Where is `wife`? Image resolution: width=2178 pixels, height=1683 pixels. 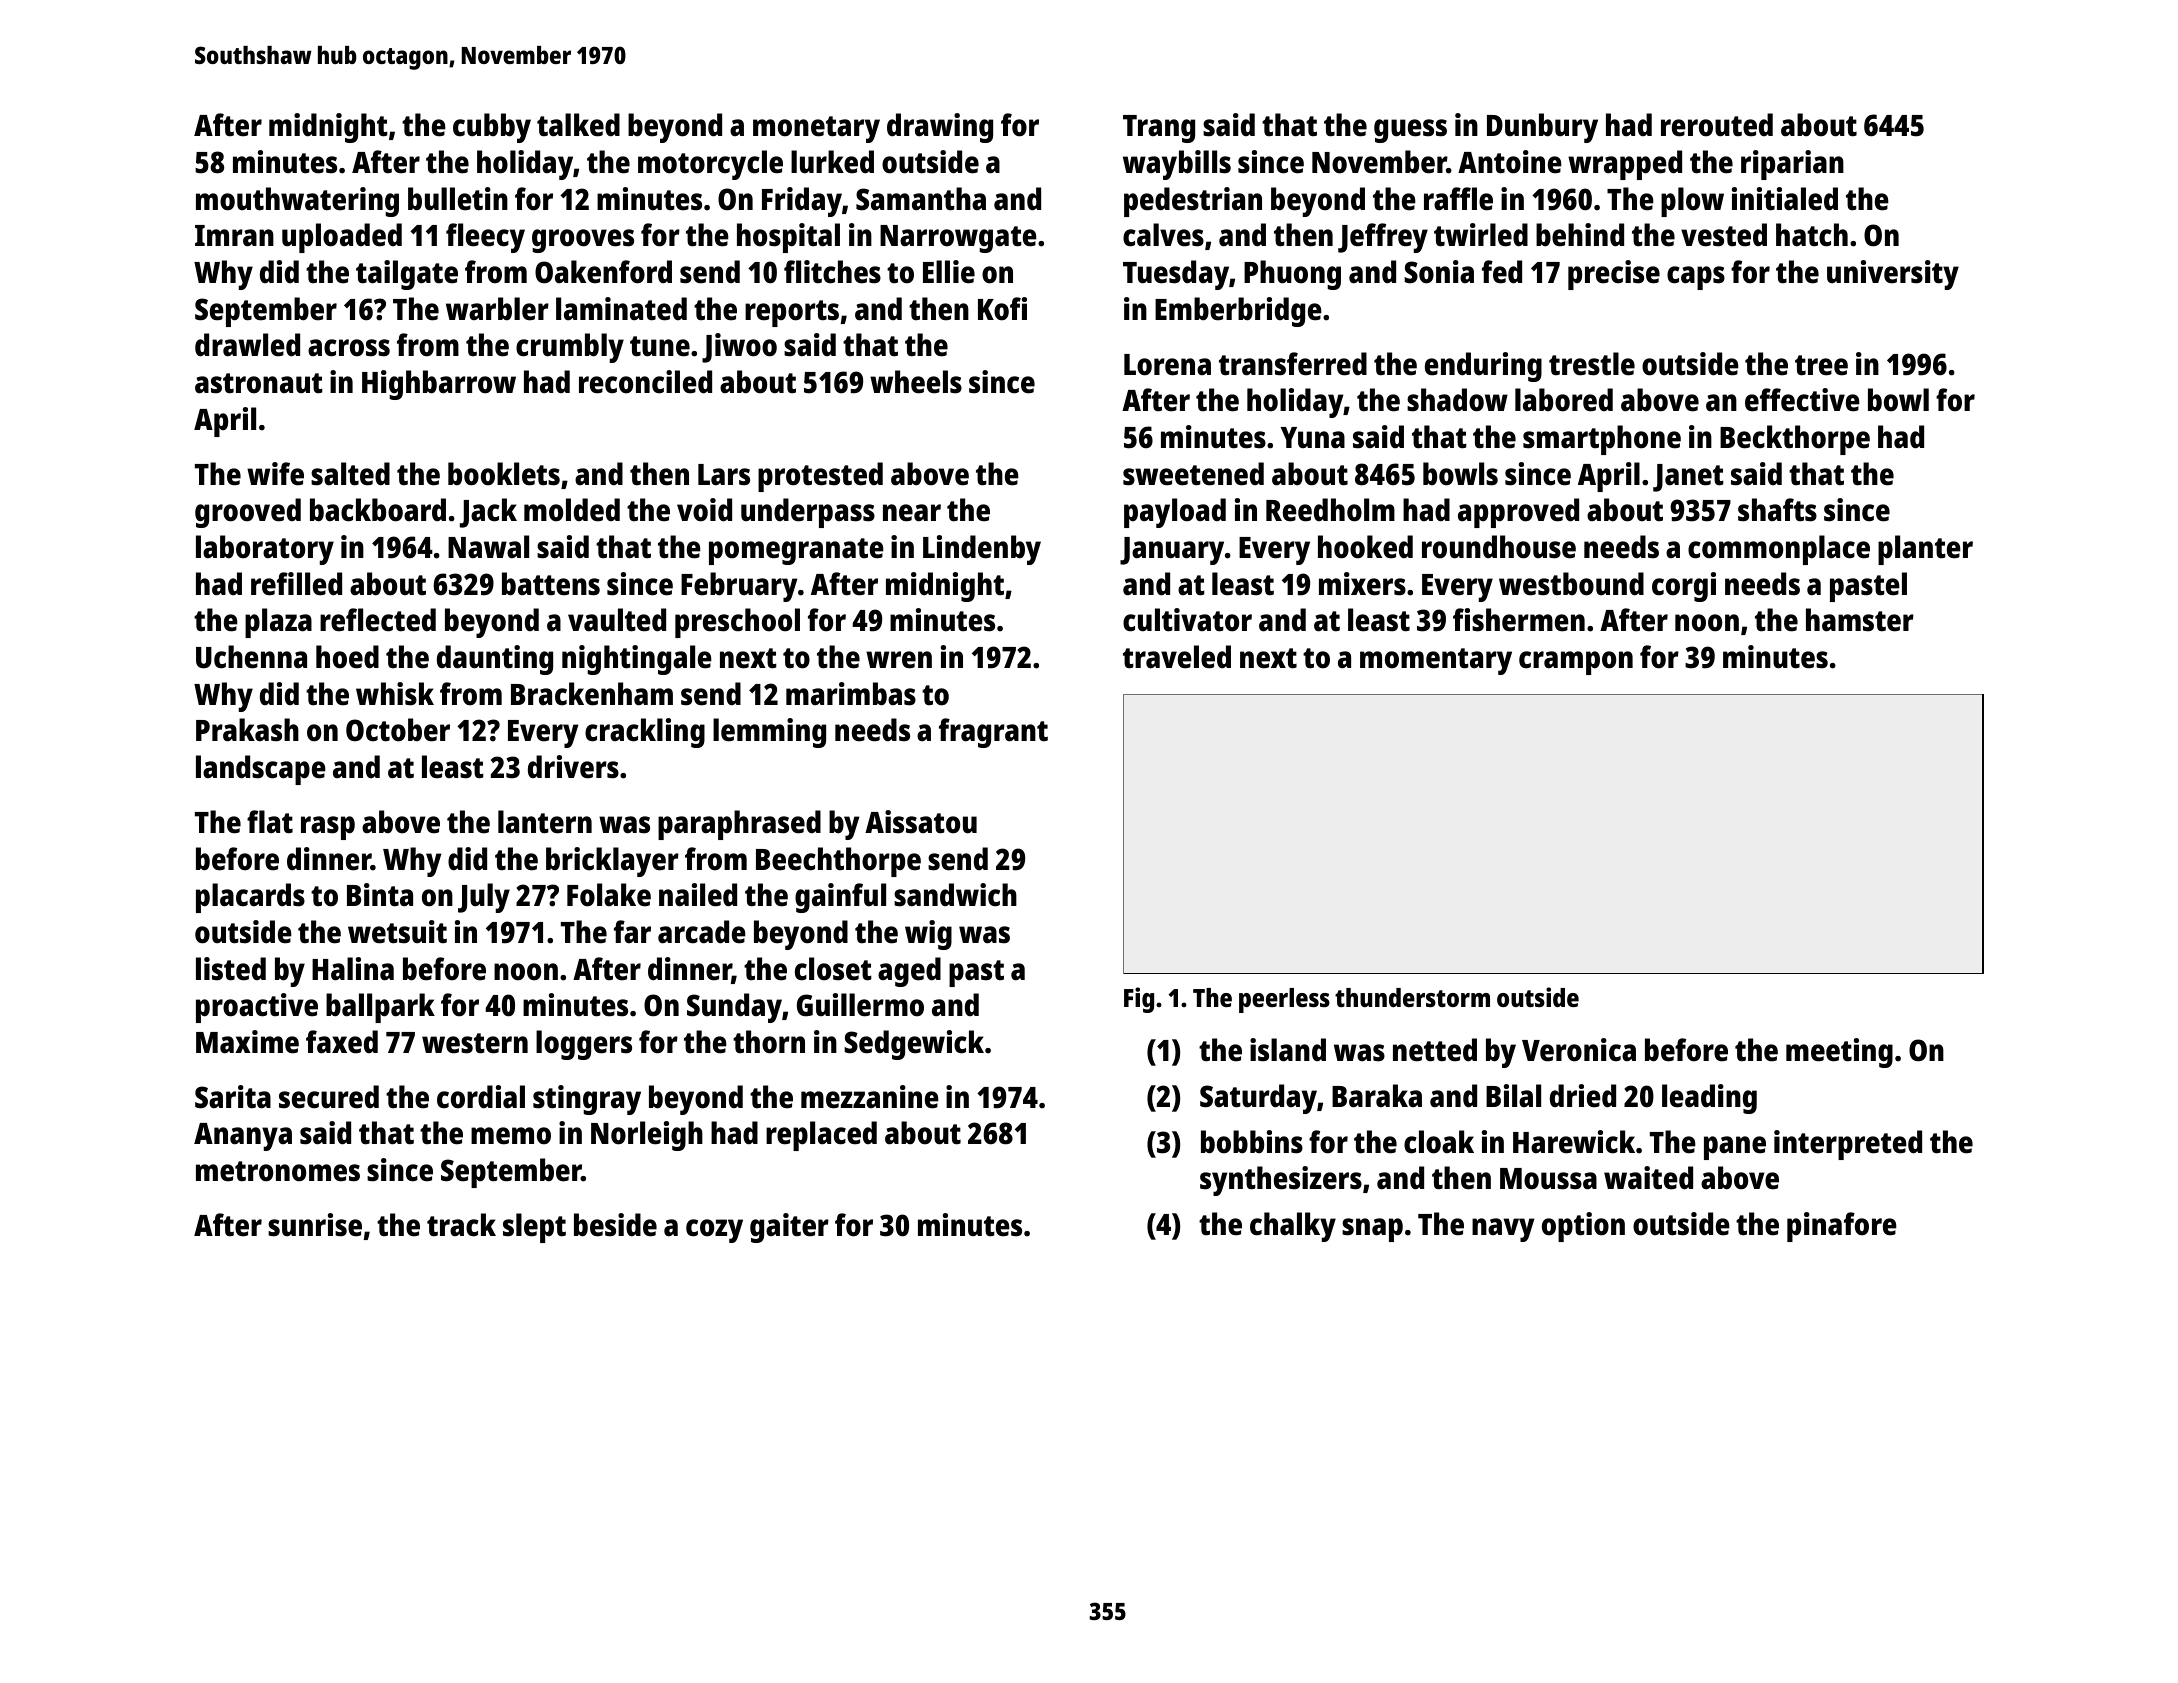
wife is located at coordinates (275, 474).
